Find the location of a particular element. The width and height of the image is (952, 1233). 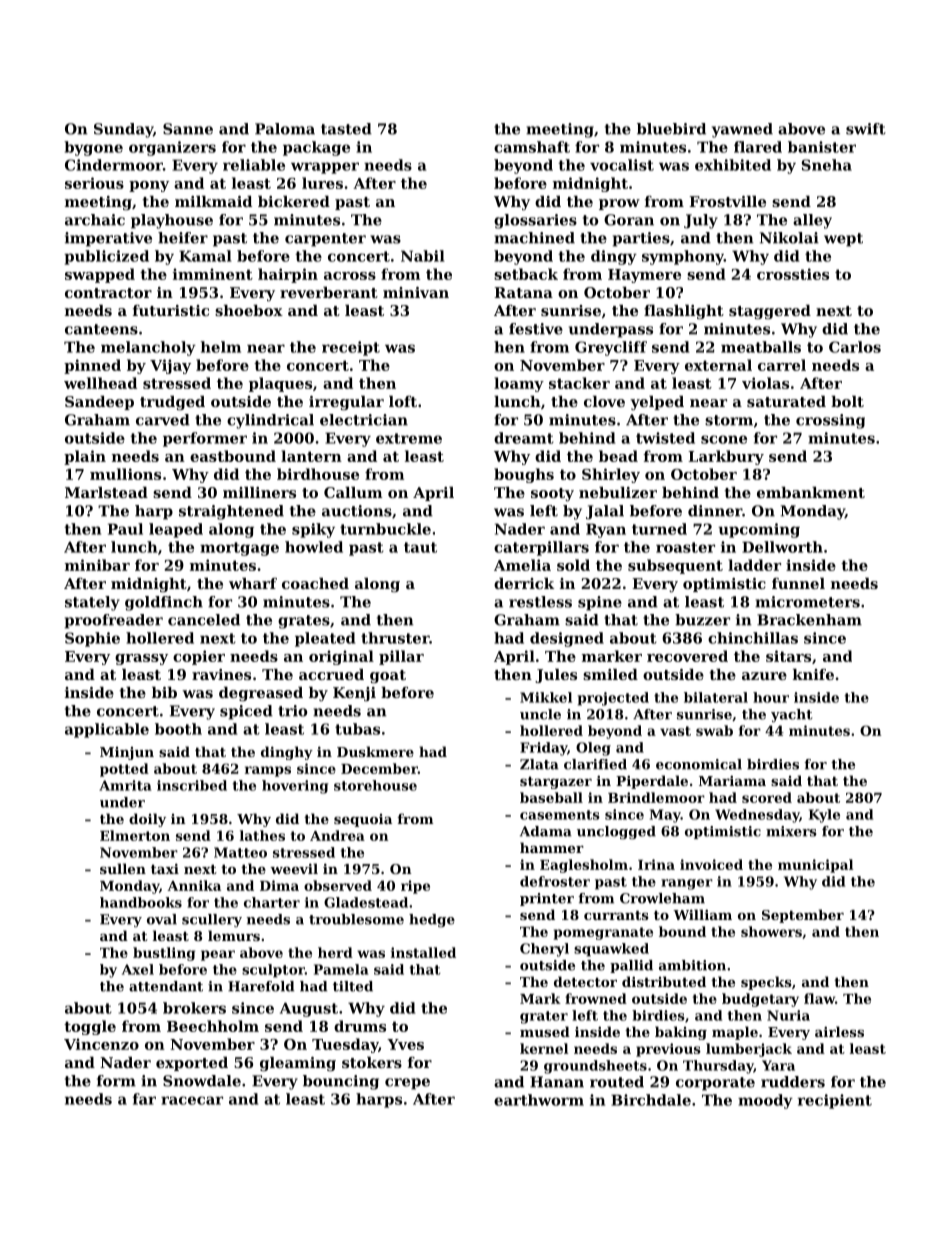

hedge is located at coordinates (432, 920).
